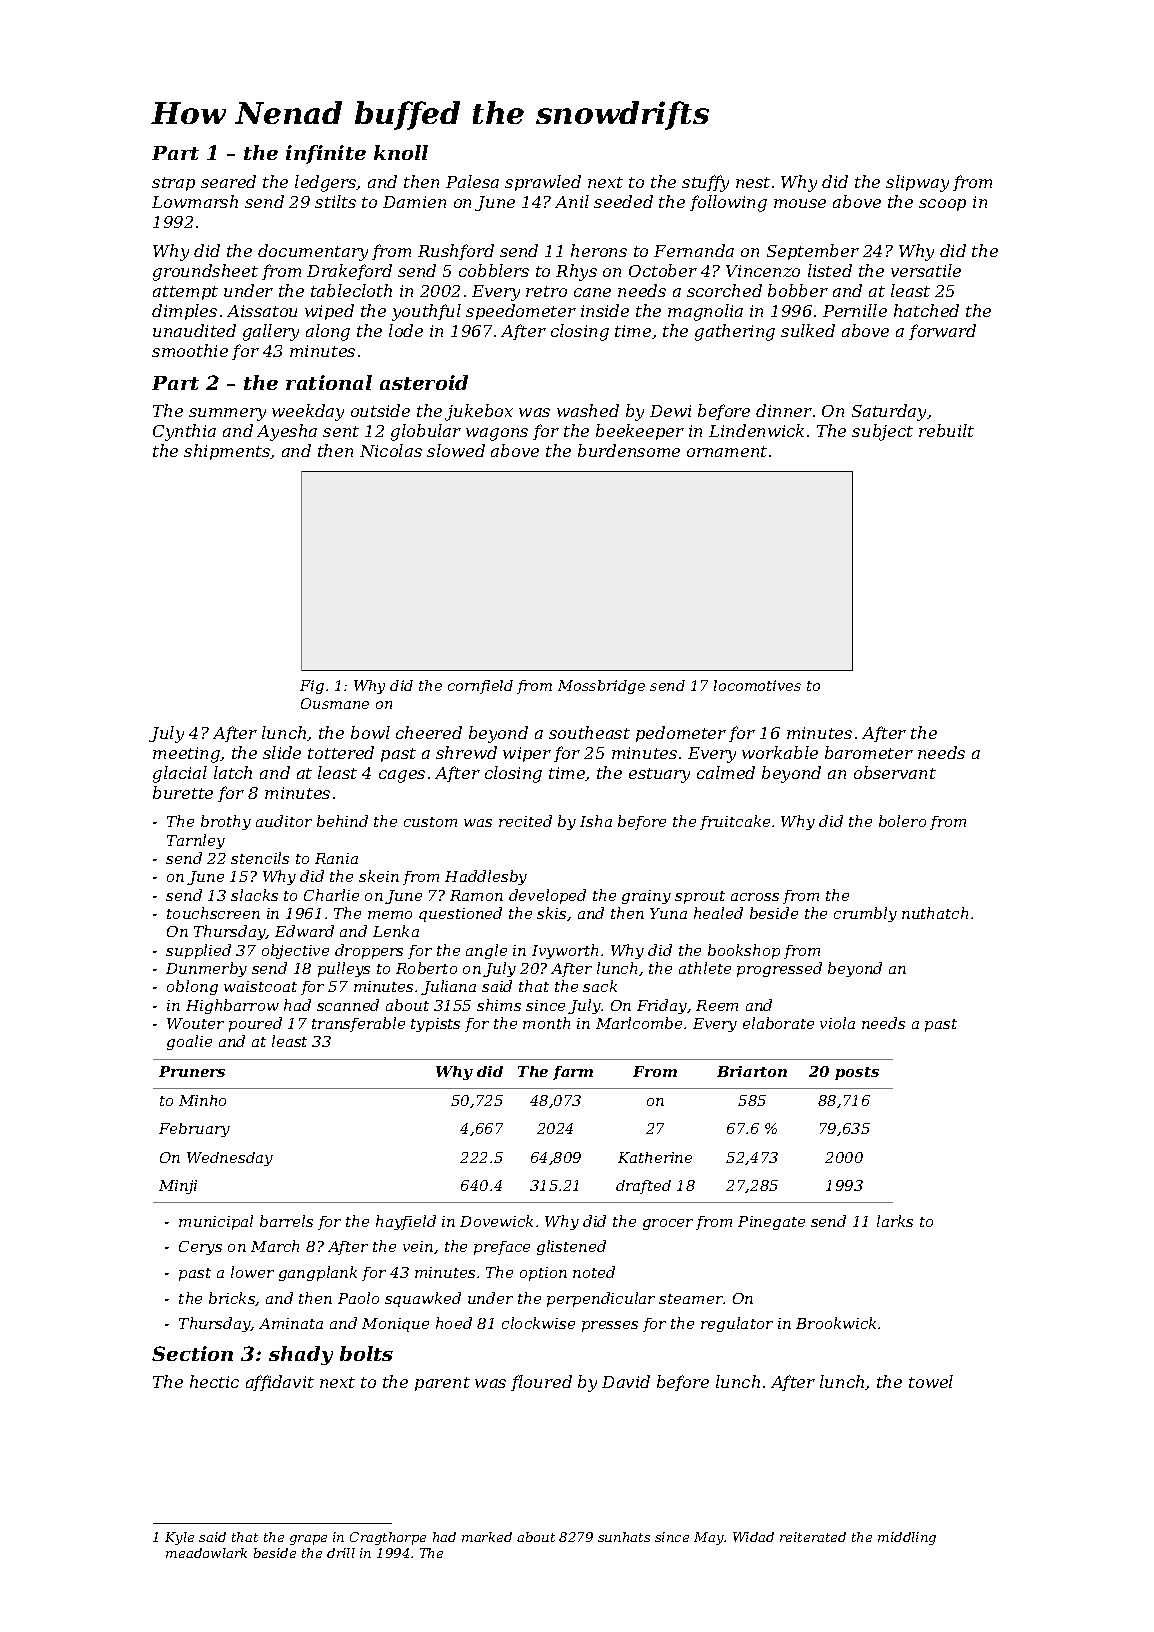 This screenshot has width=1154, height=1632. What do you see at coordinates (341, 1553) in the screenshot?
I see `drill` at bounding box center [341, 1553].
